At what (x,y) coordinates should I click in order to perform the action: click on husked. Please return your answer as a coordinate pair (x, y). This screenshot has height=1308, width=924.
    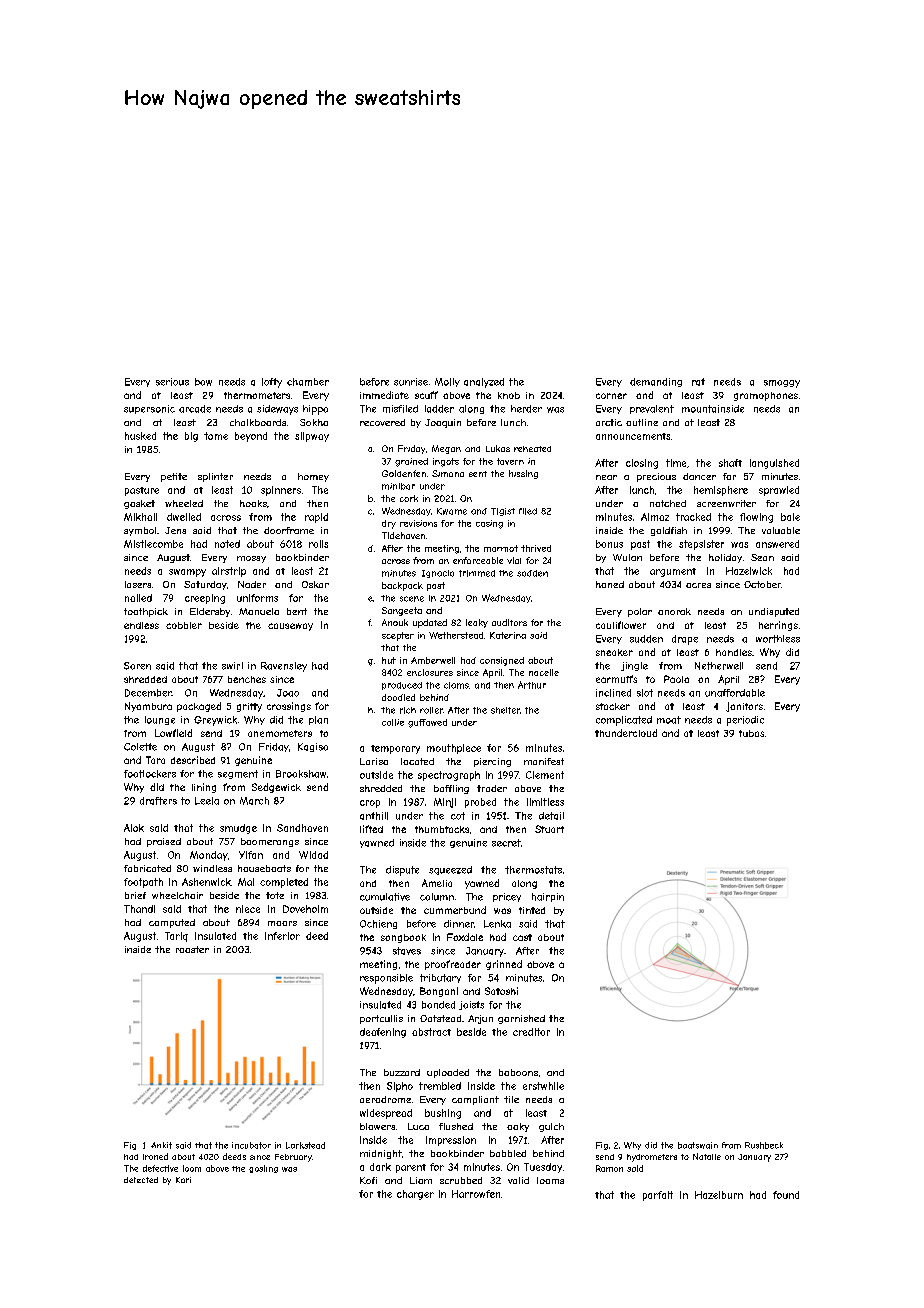
    Looking at the image, I should click on (140, 436).
